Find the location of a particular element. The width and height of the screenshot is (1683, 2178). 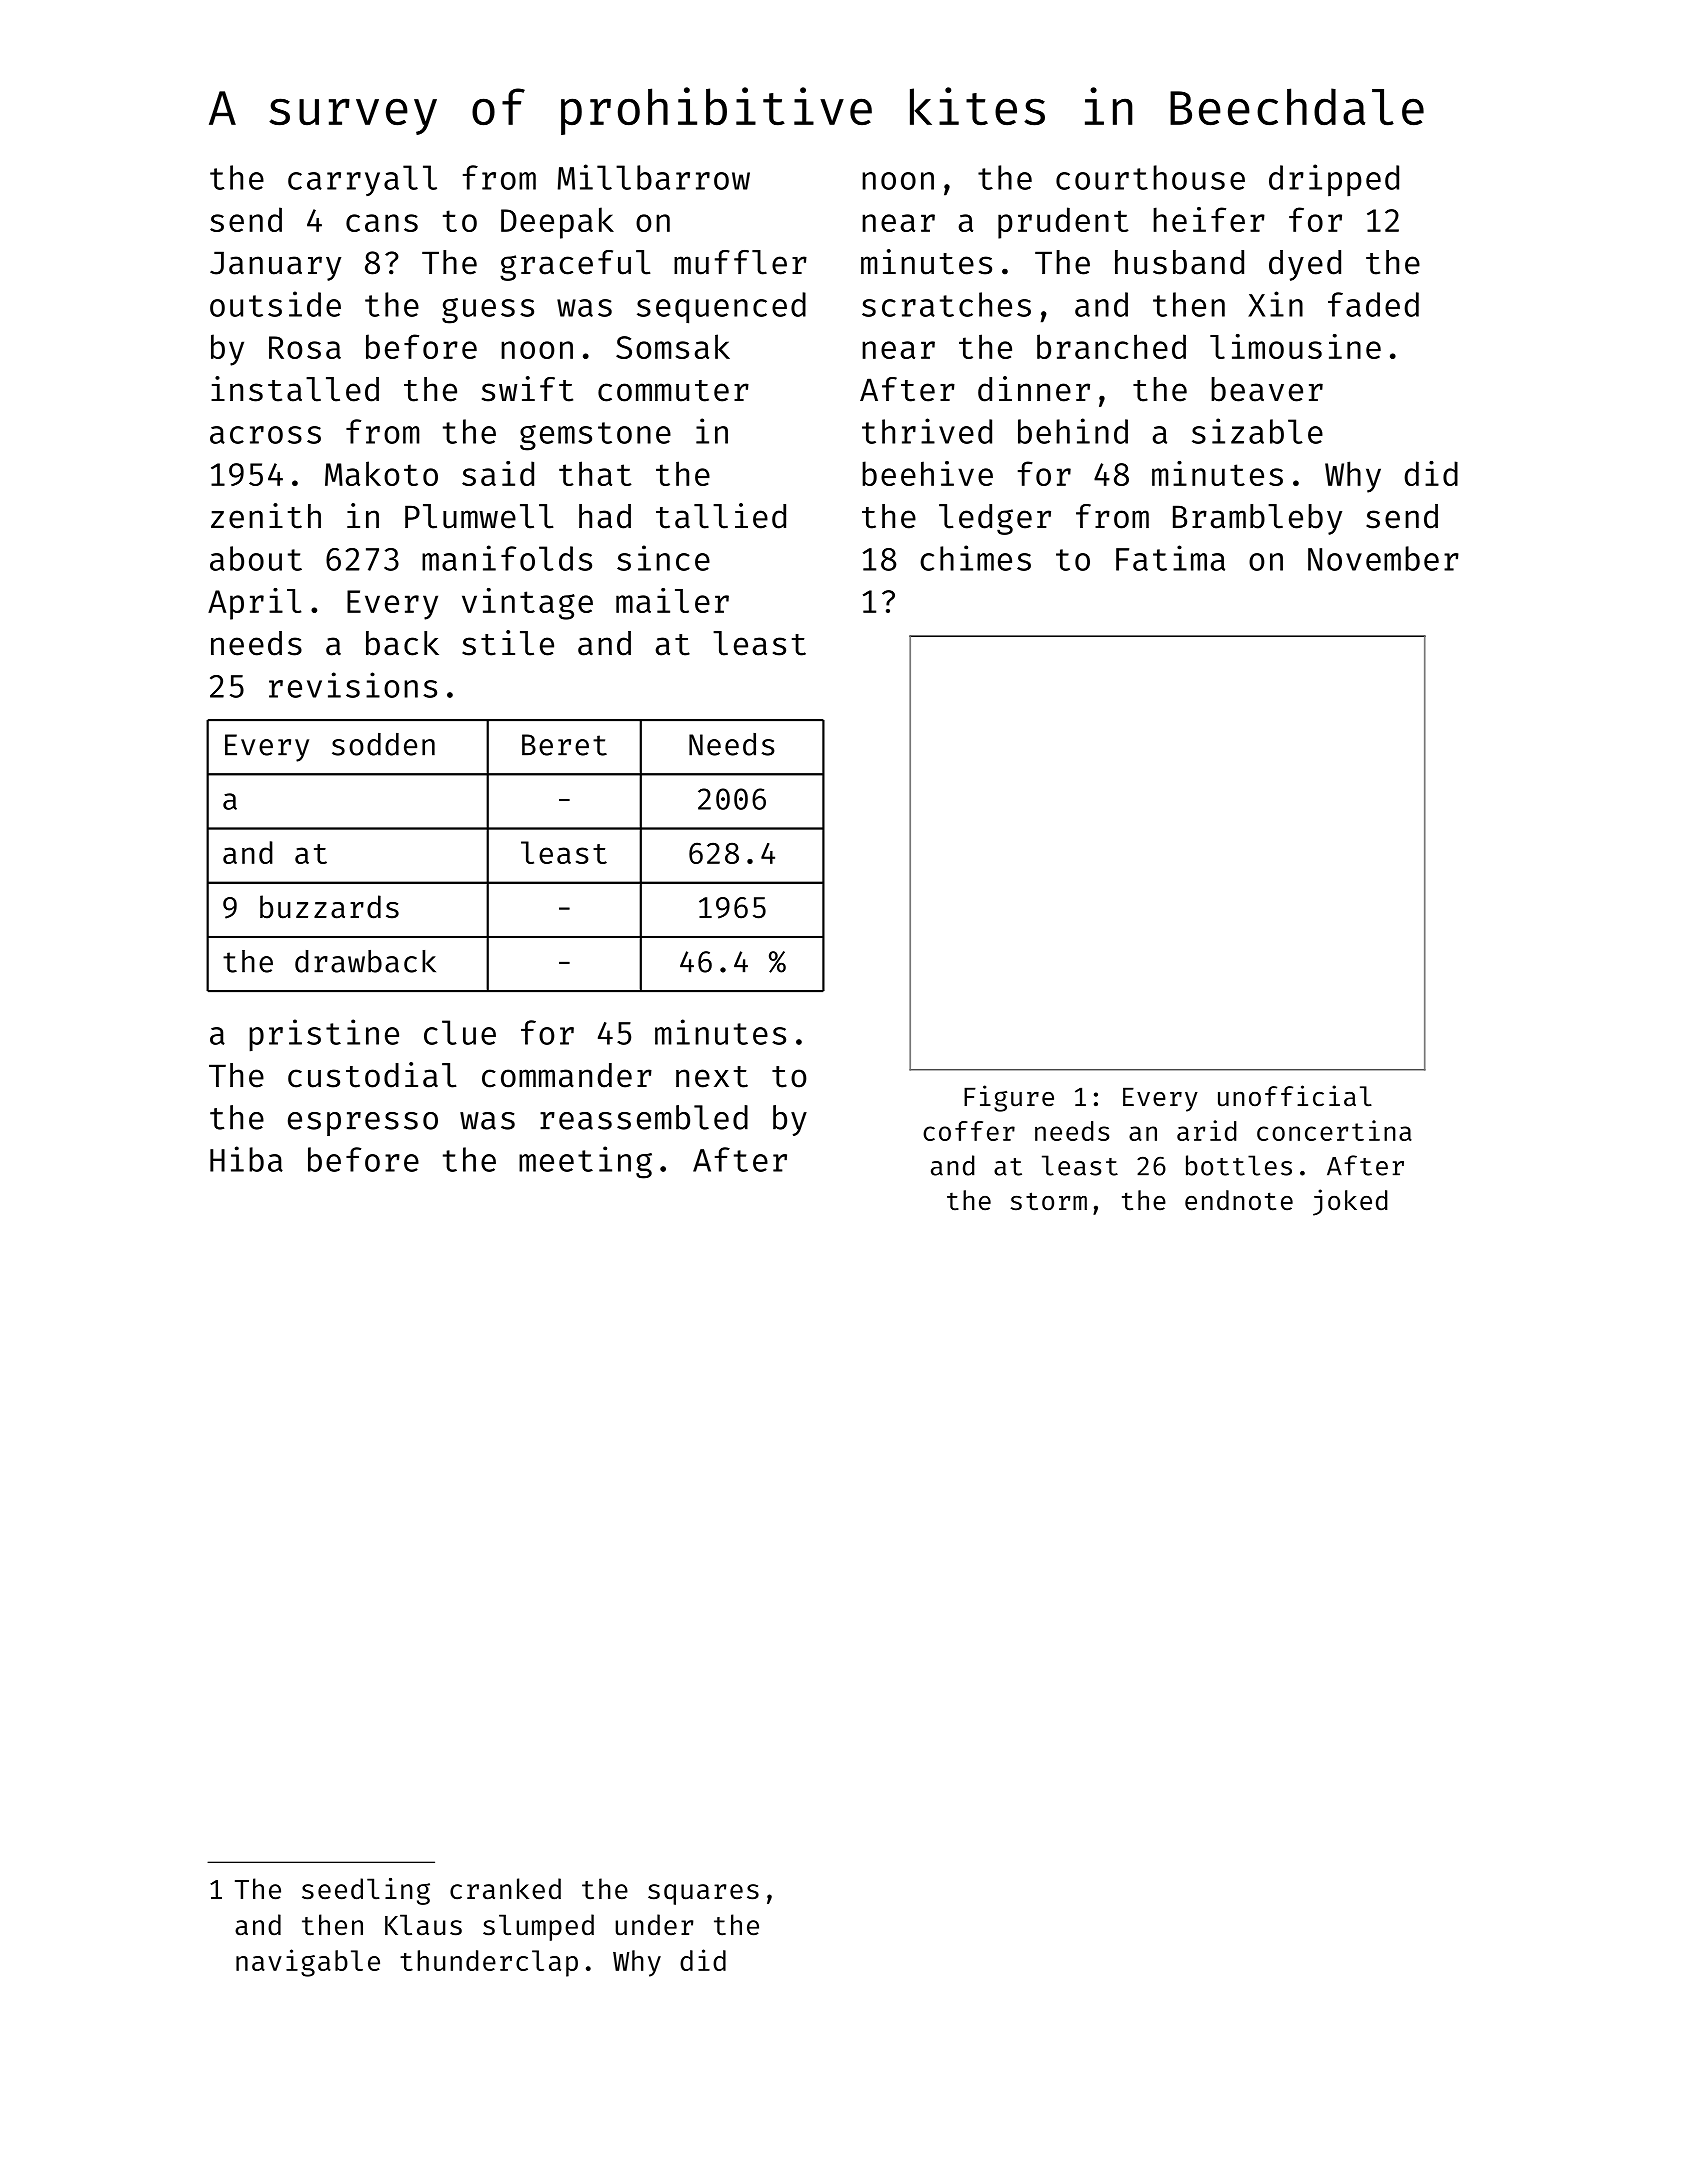

Hiba is located at coordinates (246, 1159).
